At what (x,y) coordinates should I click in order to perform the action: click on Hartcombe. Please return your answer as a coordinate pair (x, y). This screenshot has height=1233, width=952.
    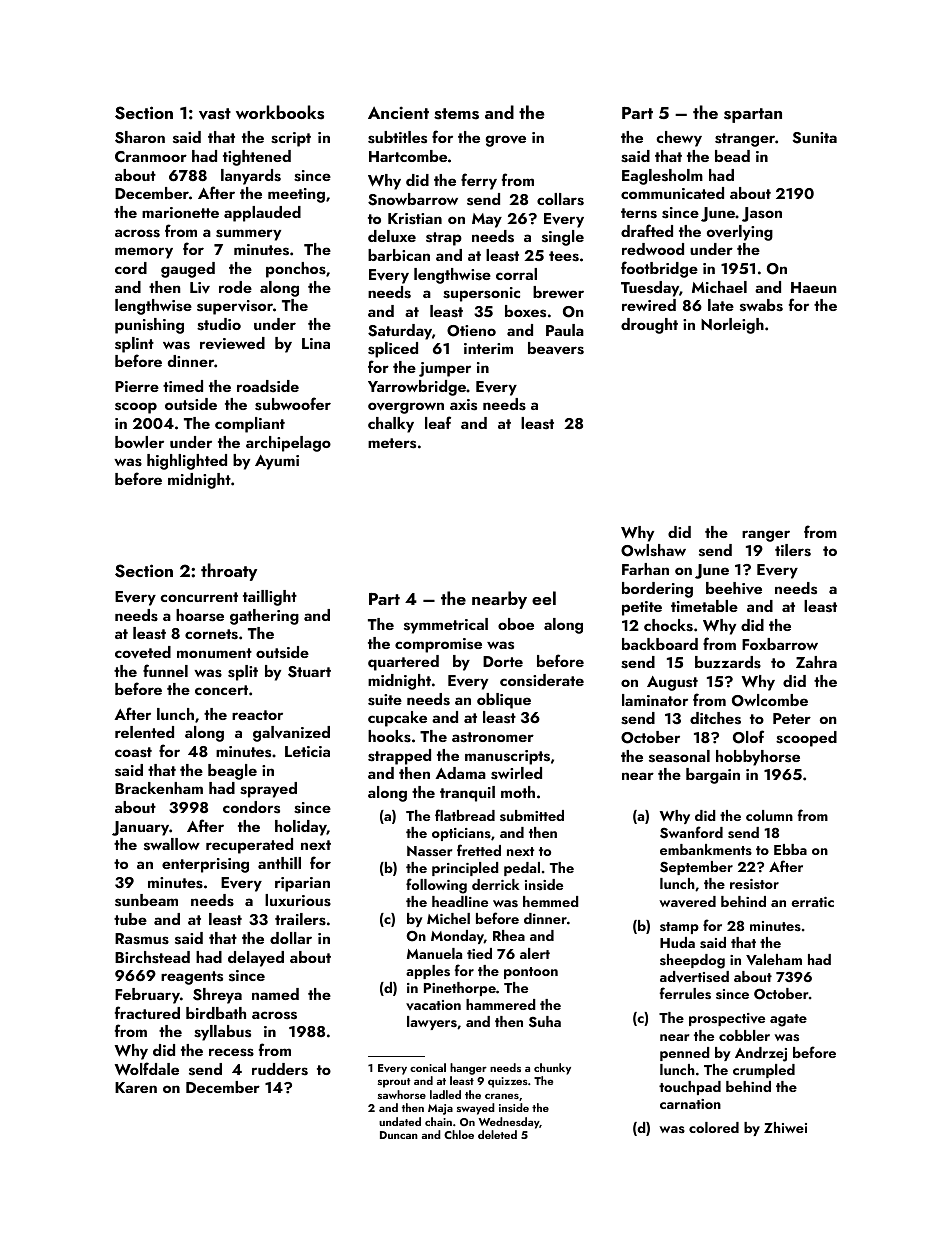
    Looking at the image, I should click on (408, 156).
